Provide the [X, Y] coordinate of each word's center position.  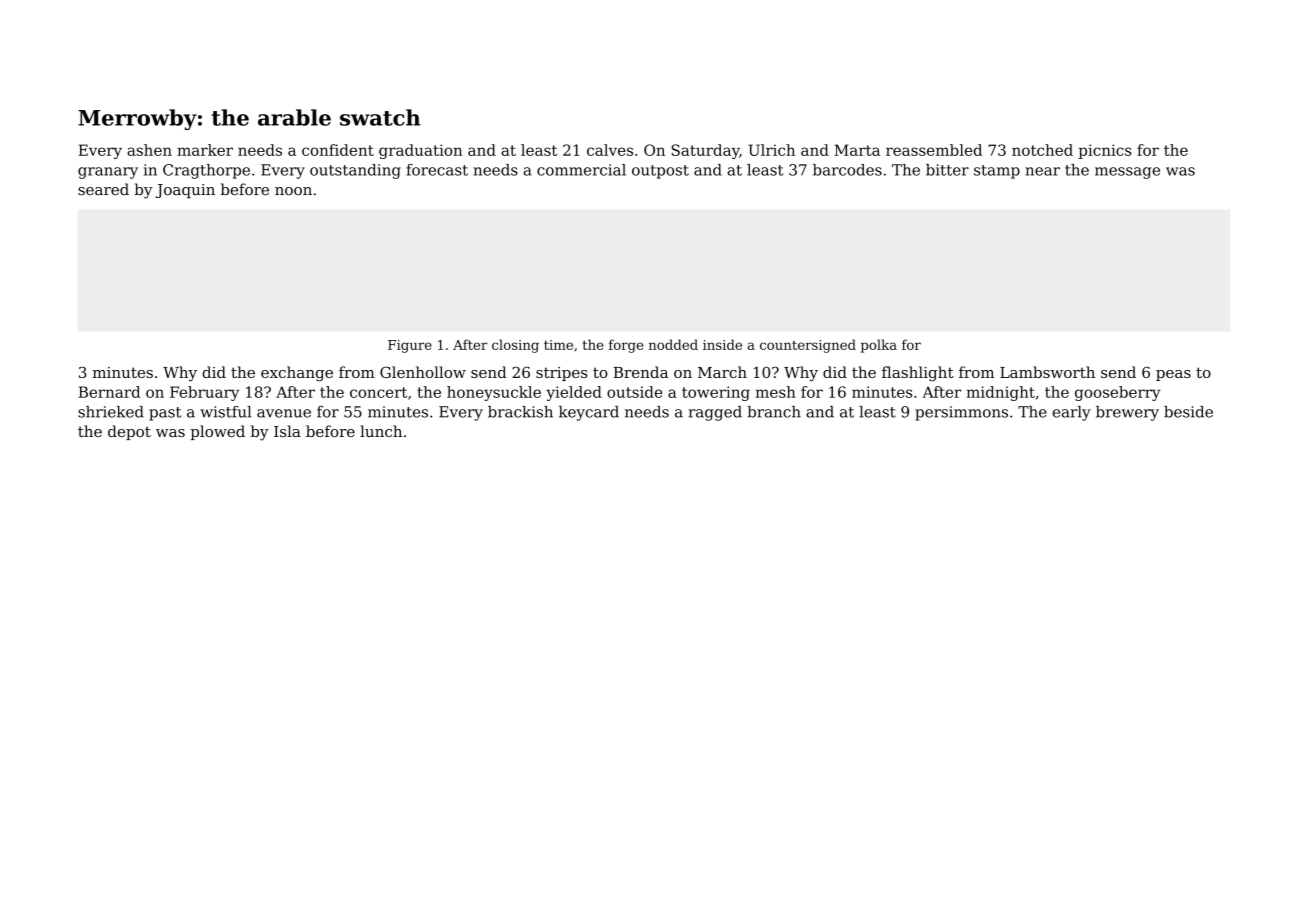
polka [879, 346]
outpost [660, 172]
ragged [715, 413]
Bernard [109, 392]
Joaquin [185, 191]
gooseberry [1118, 393]
